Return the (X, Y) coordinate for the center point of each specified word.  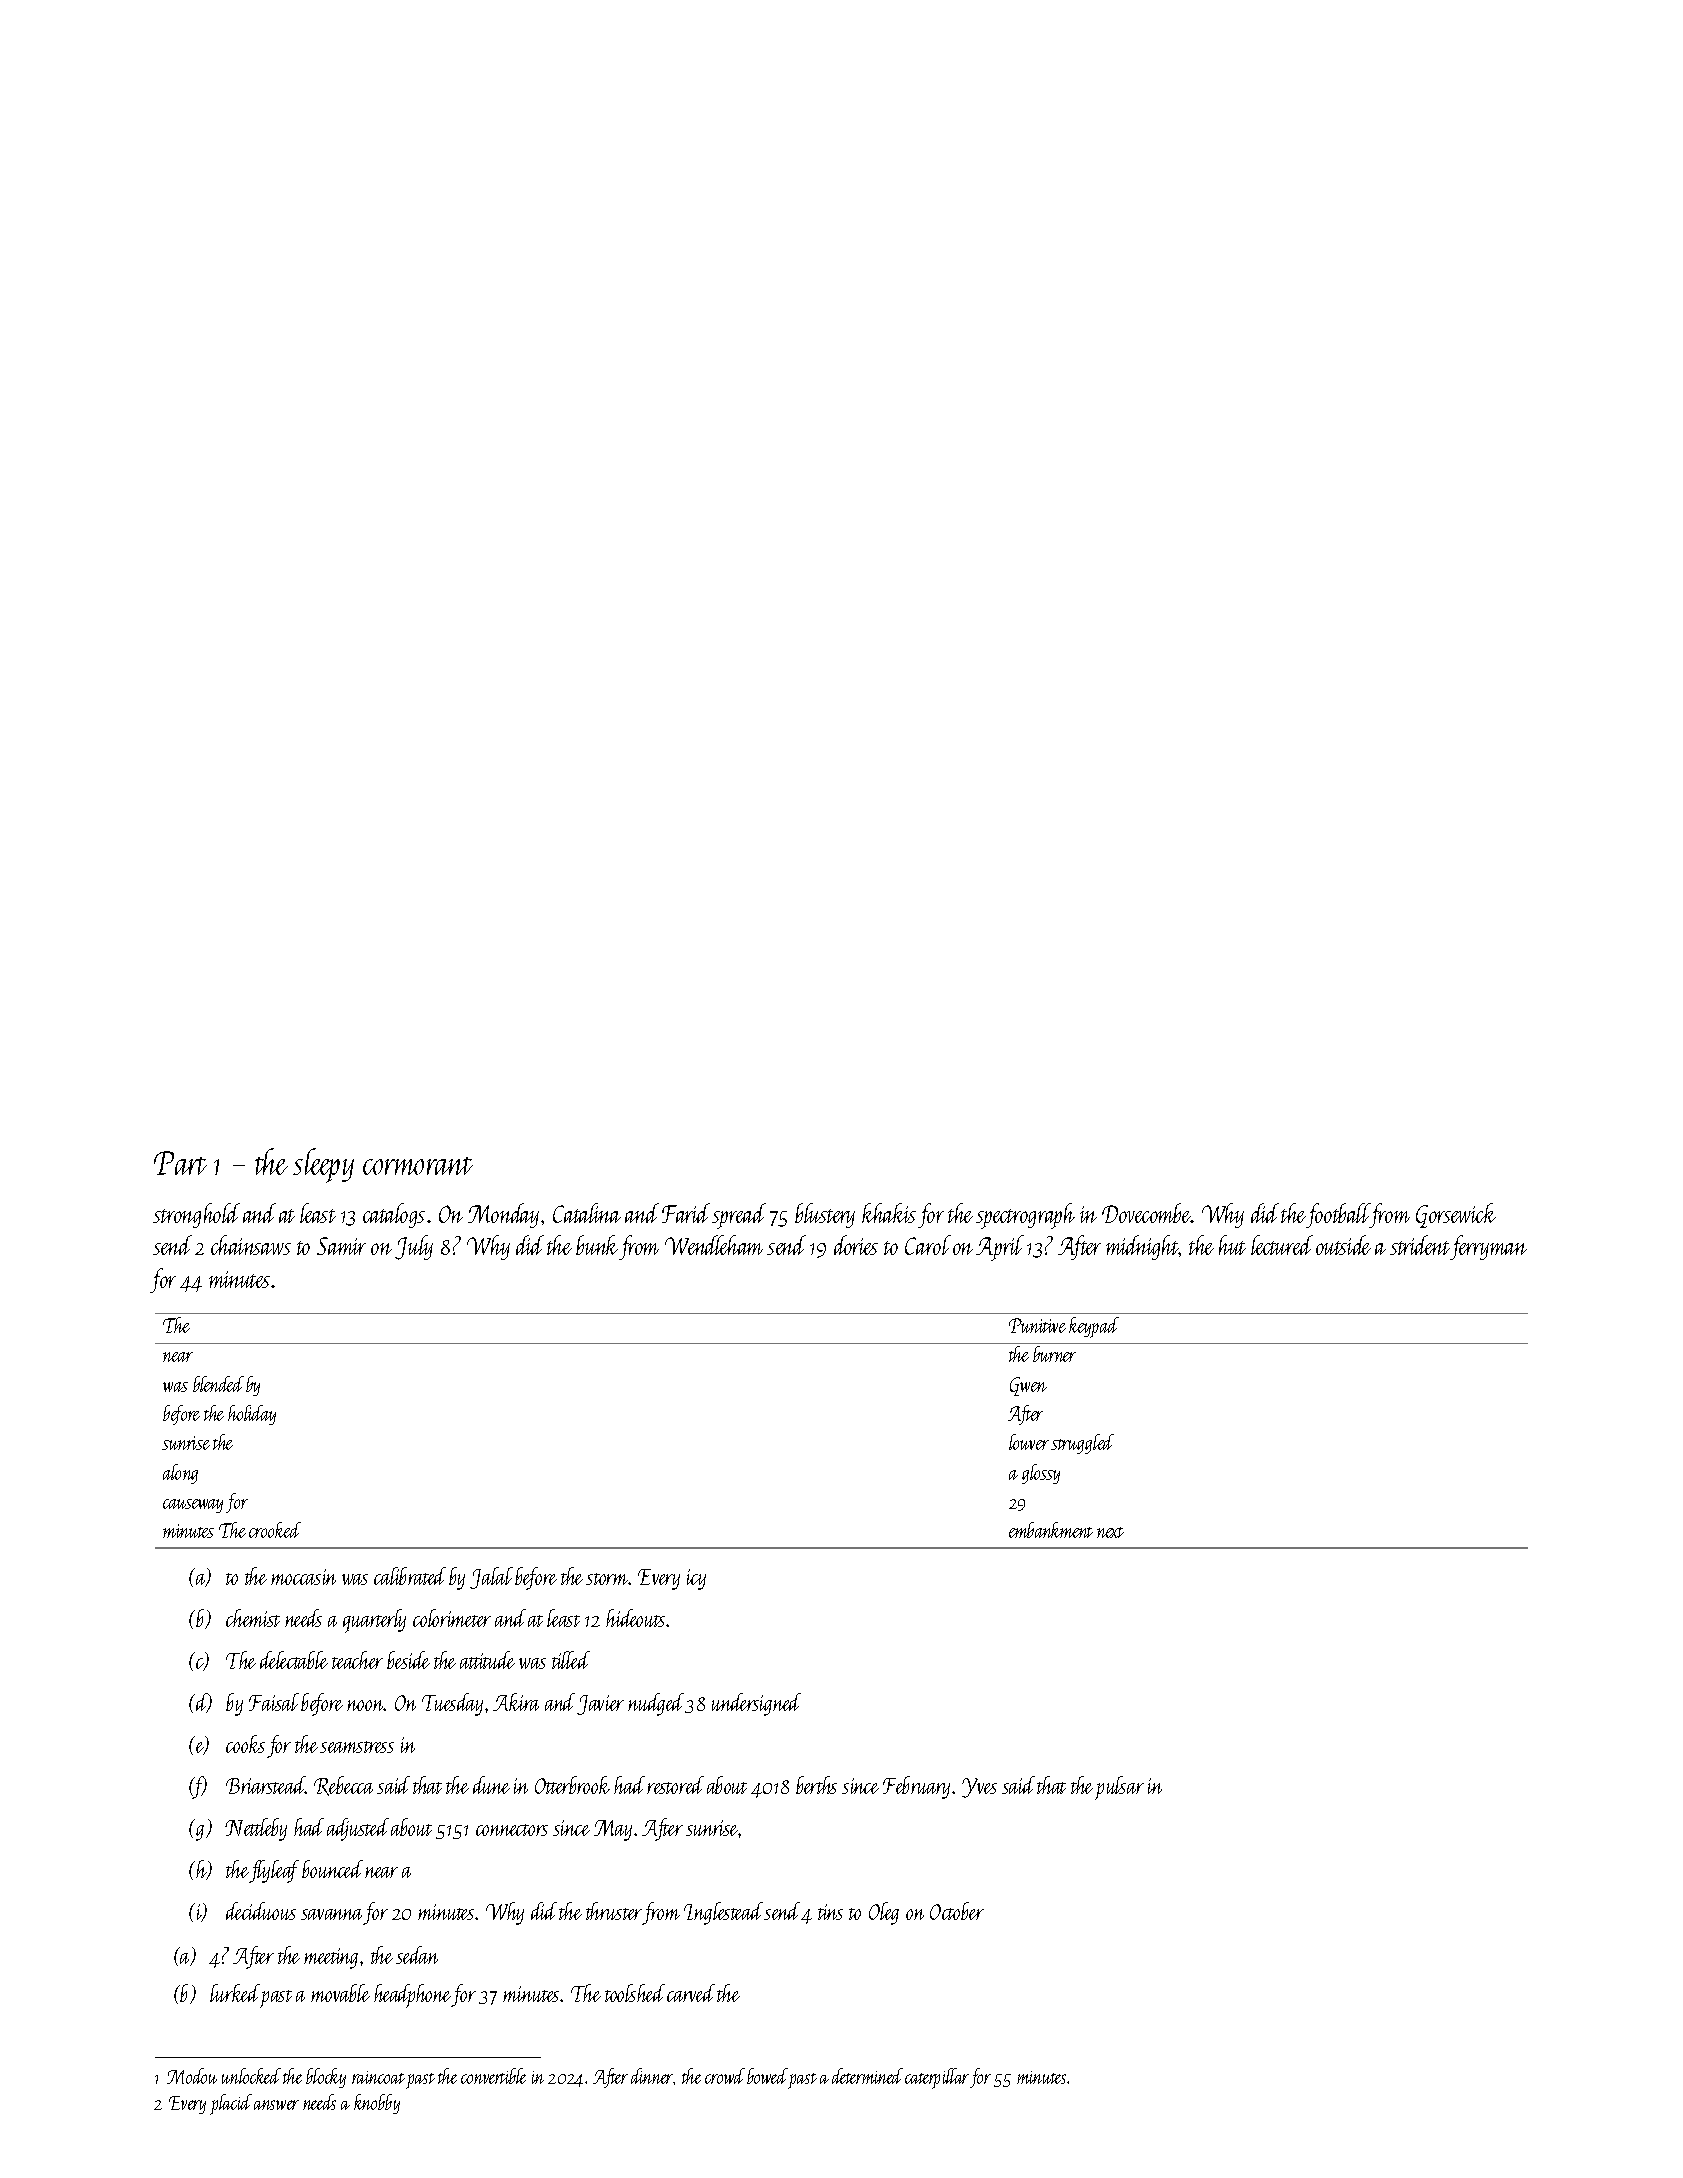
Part (180, 1163)
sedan (417, 1955)
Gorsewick (1456, 1215)
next (1110, 1532)
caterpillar (937, 2078)
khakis (889, 1213)
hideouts (635, 1618)
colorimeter (452, 1618)
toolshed (635, 1993)
